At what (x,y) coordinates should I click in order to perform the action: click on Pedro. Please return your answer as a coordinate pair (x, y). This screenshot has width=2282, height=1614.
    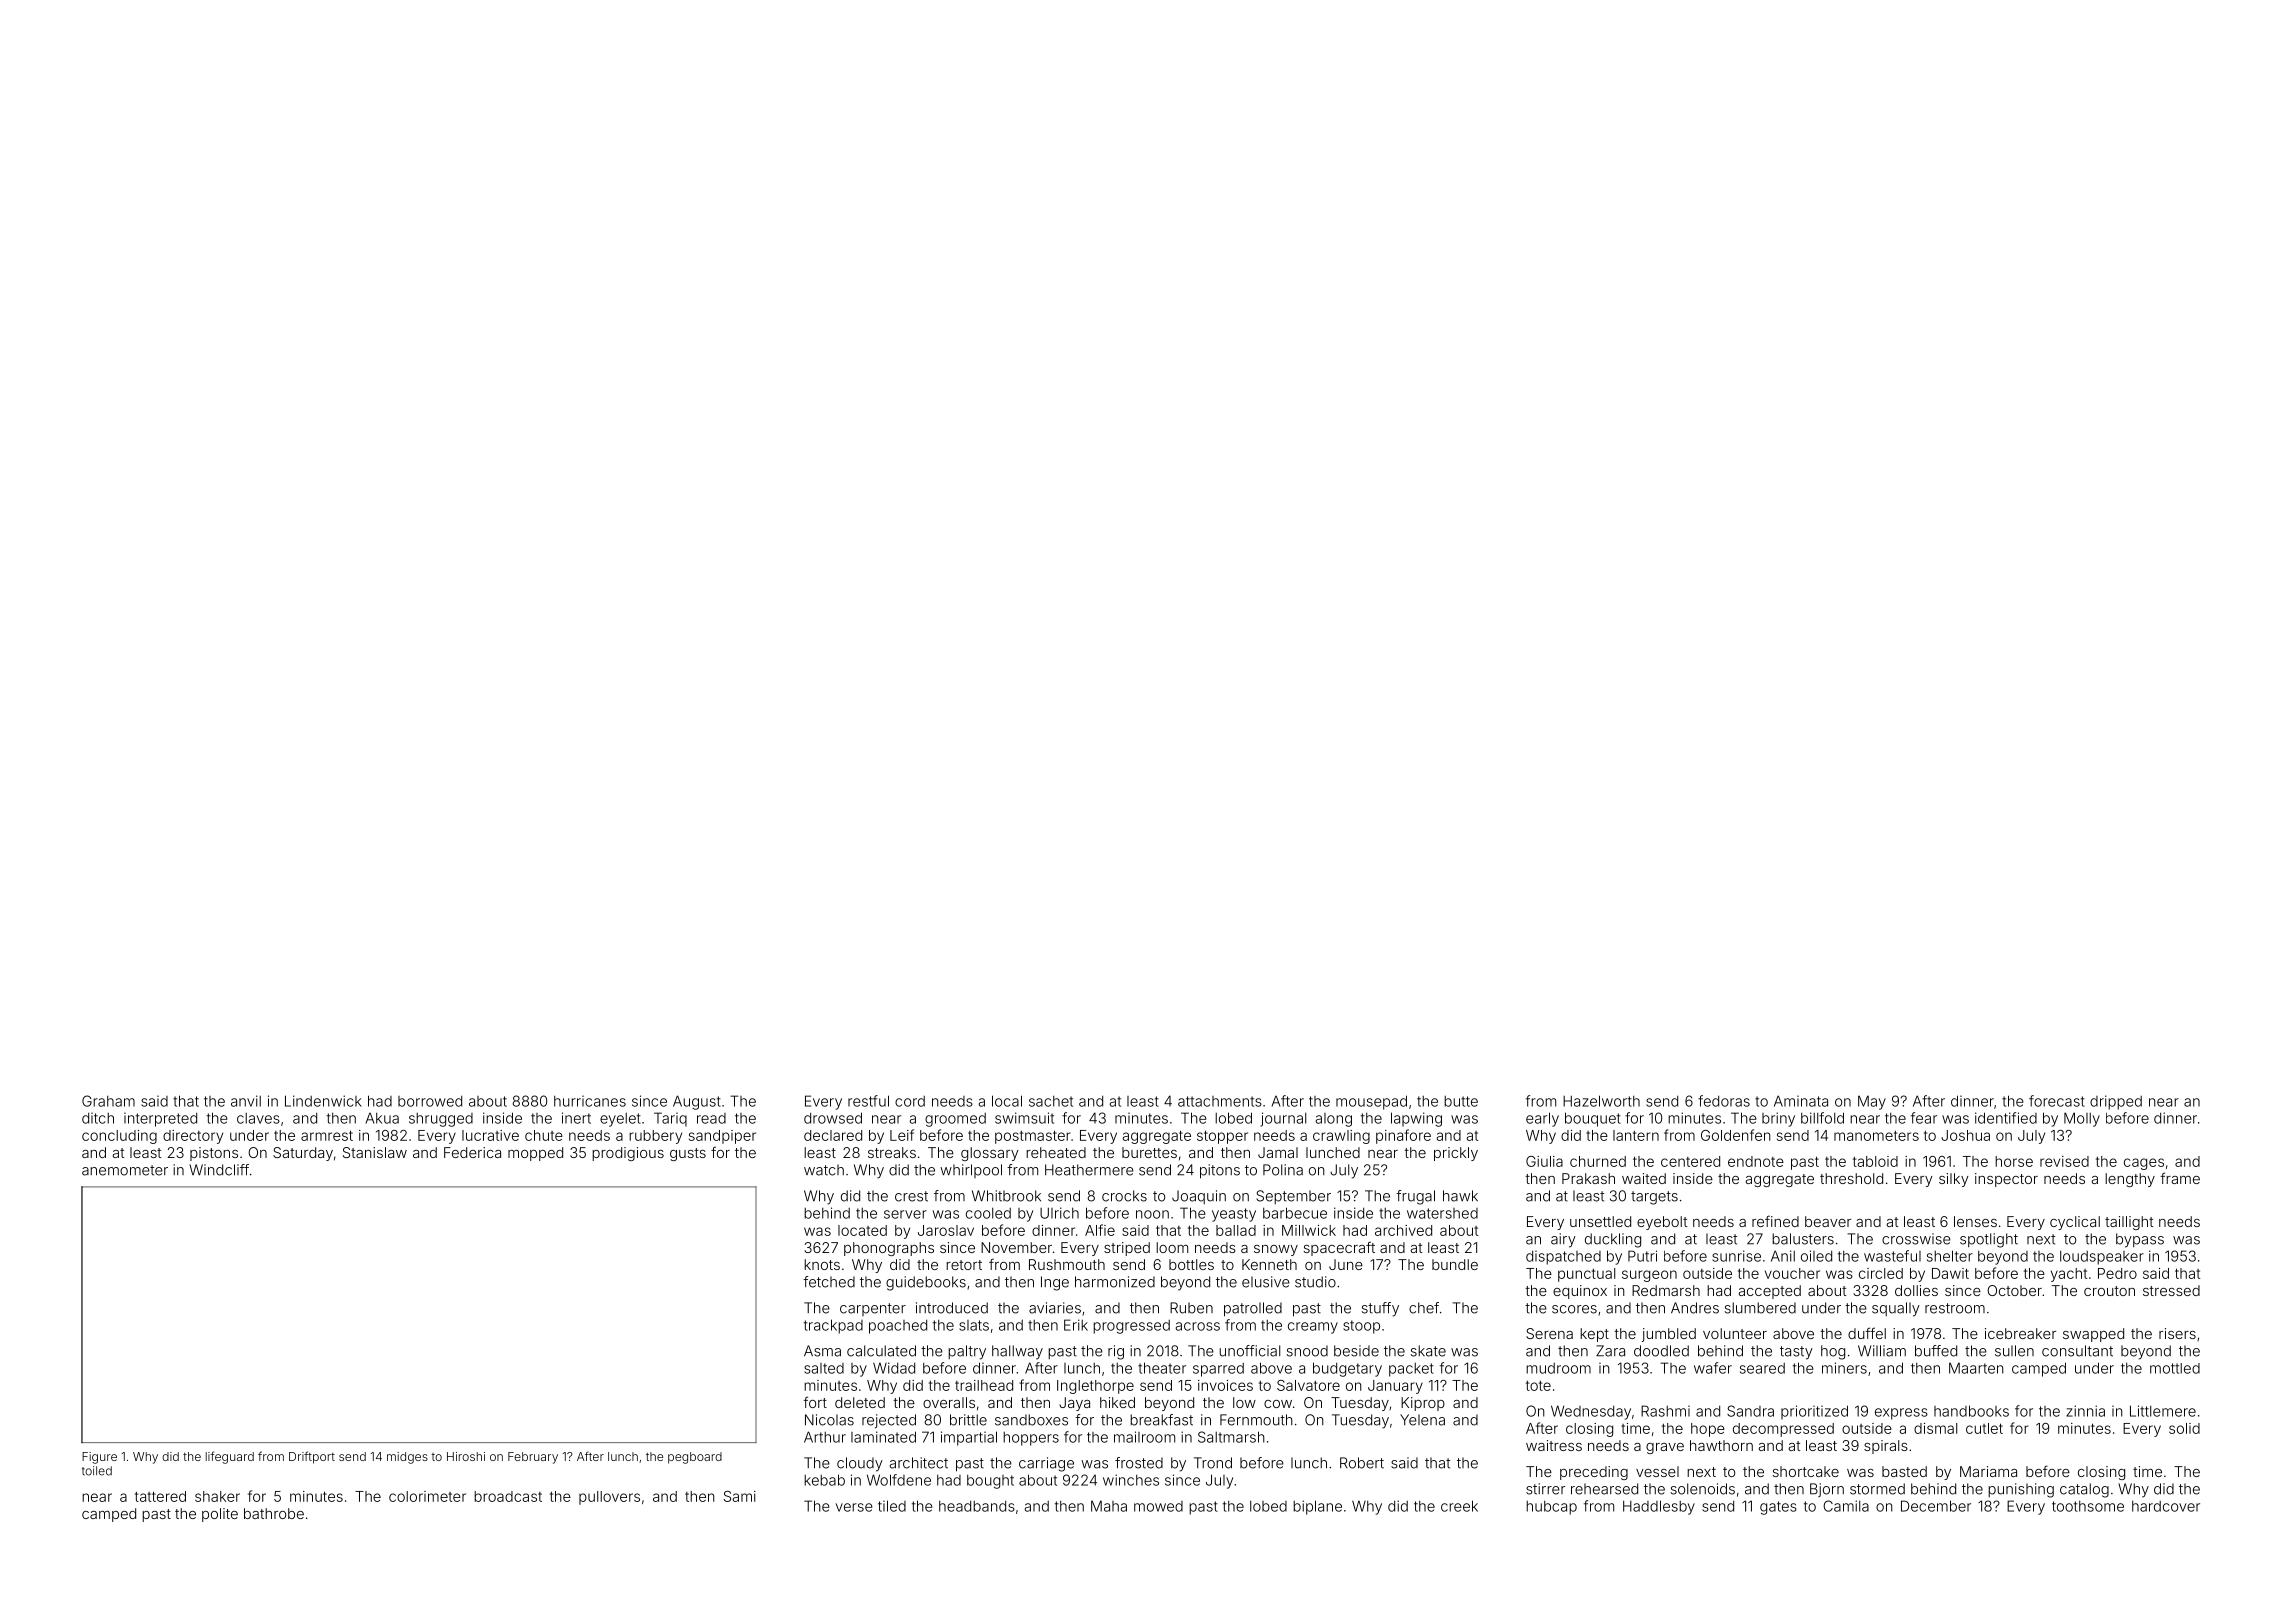
    Looking at the image, I should click on (2117, 1273).
